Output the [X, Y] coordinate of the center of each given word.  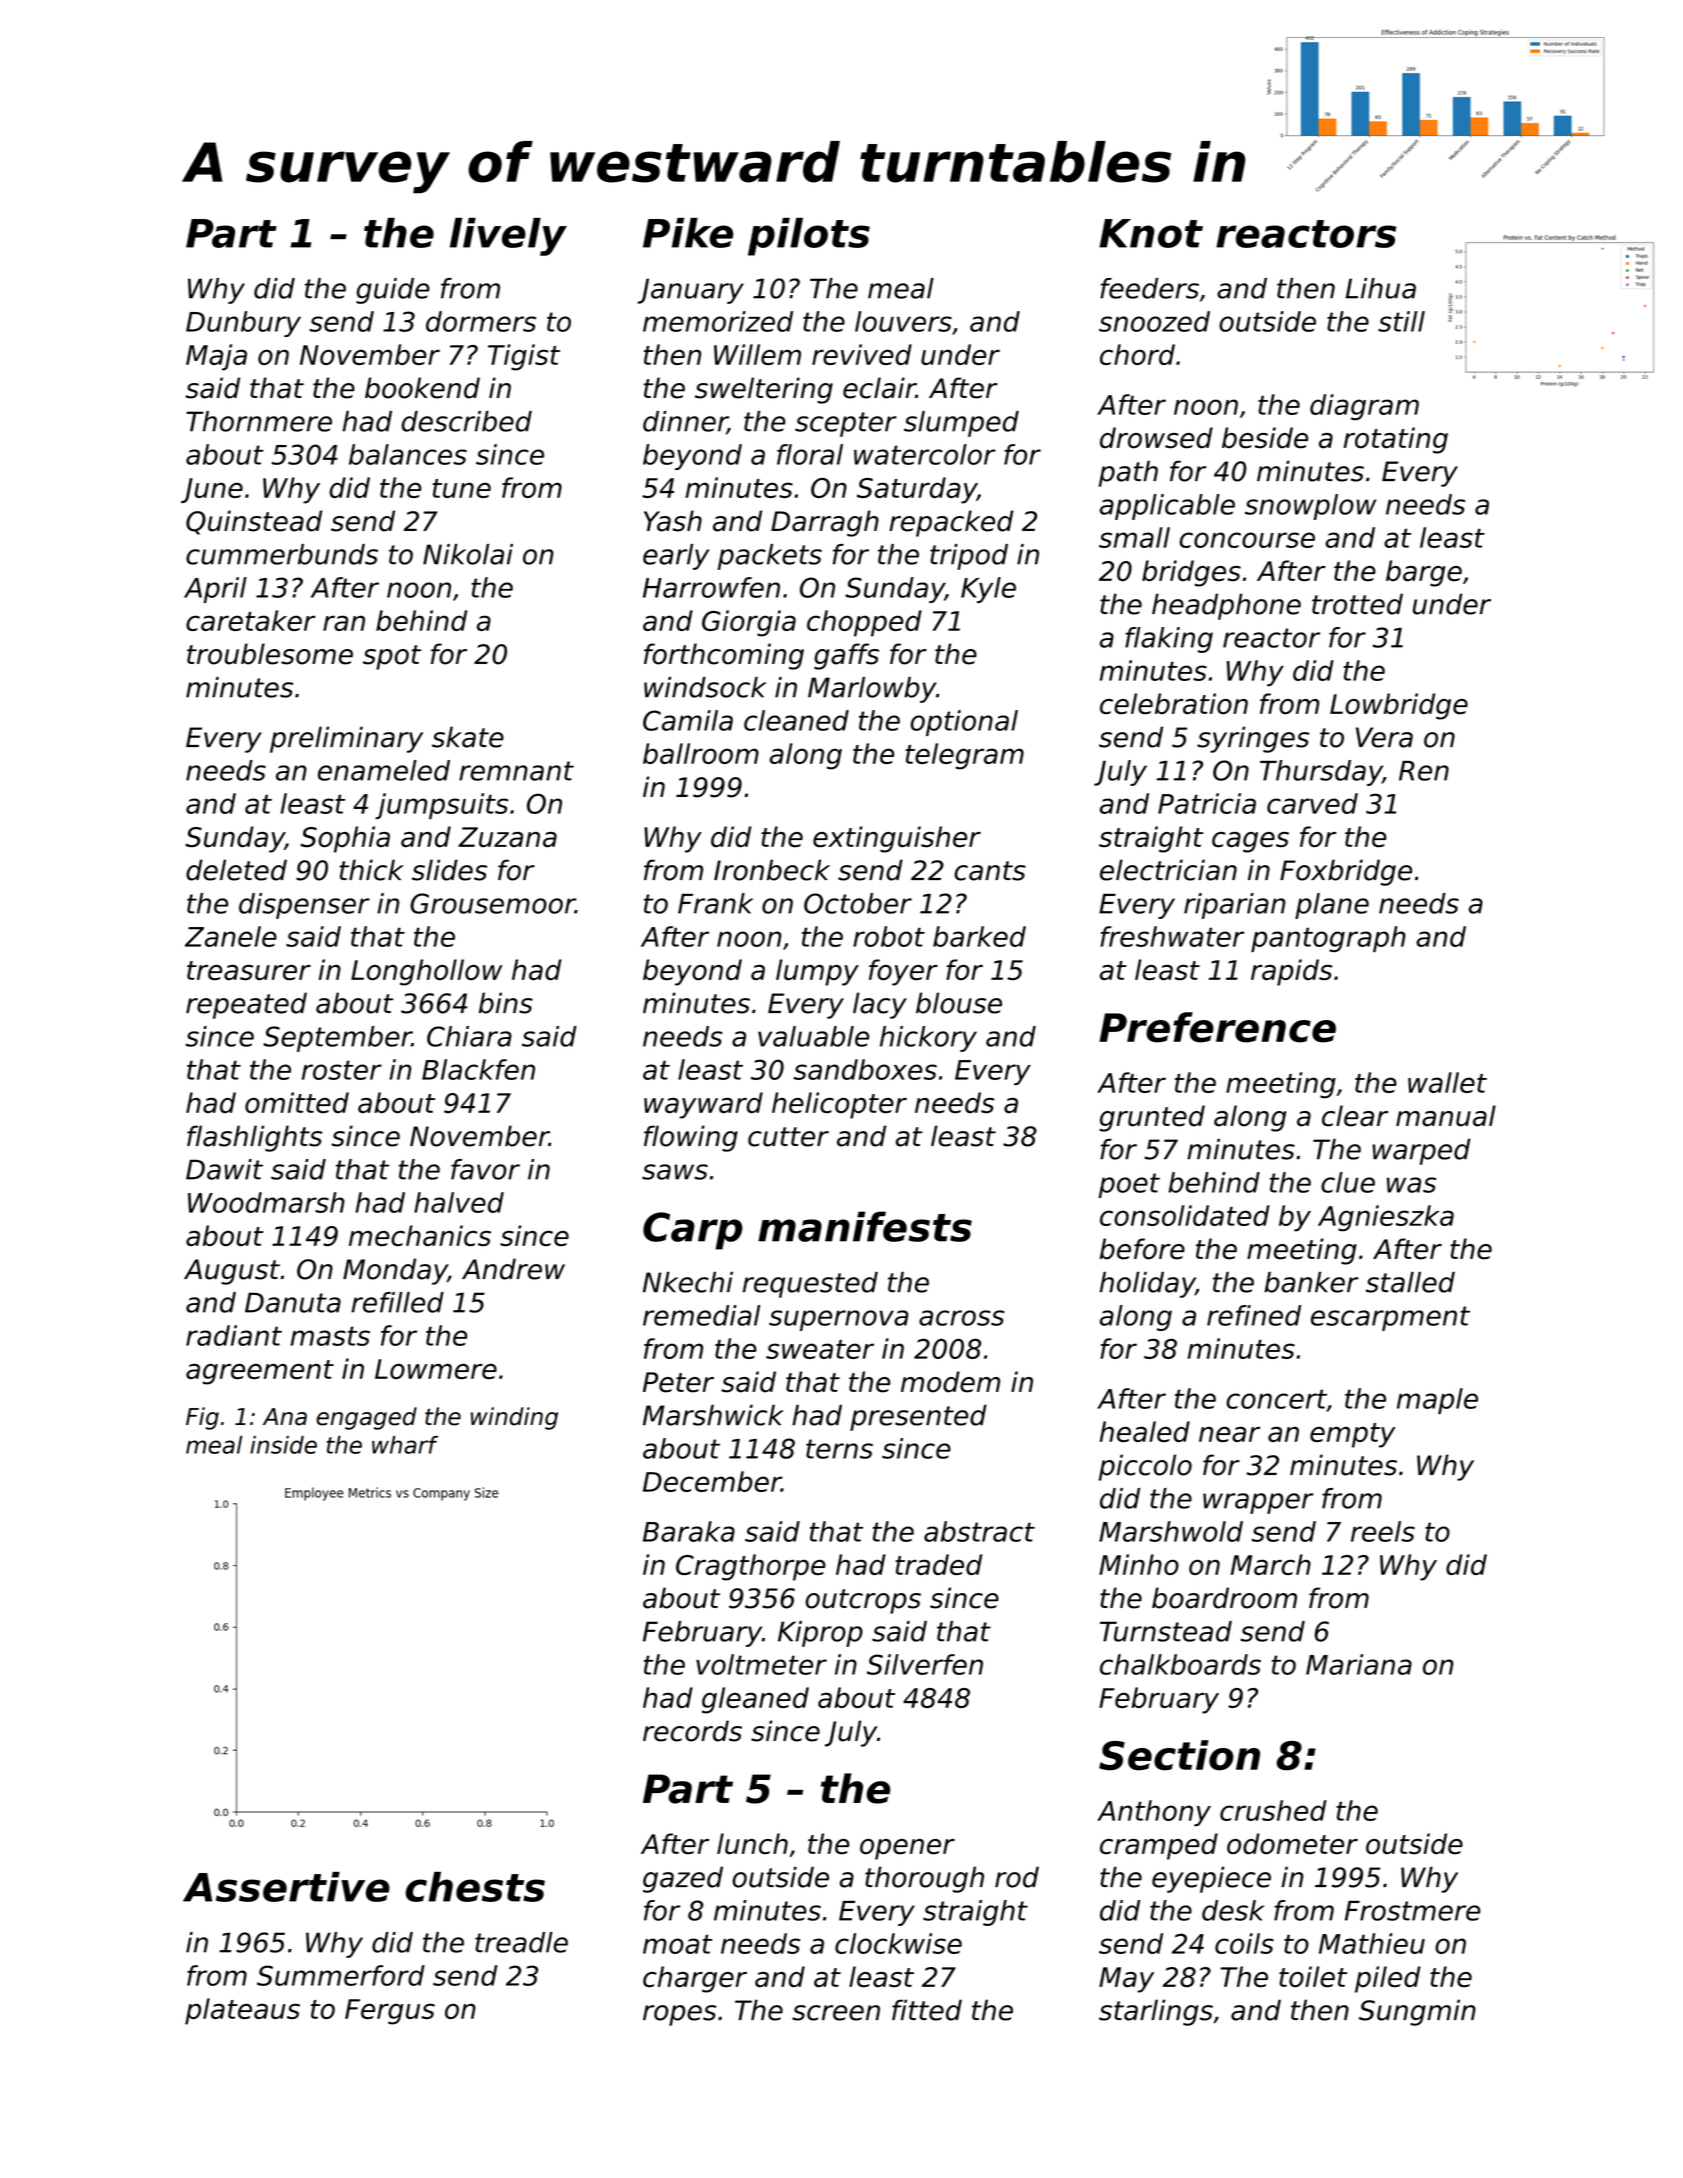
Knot [1151, 233]
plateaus [242, 2011]
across [961, 1318]
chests [475, 1887]
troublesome [270, 654]
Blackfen [478, 1069]
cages [1250, 842]
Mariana [1359, 1664]
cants [990, 871]
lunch [752, 1844]
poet [1129, 1185]
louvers [903, 321]
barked [979, 936]
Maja [216, 357]
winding [514, 1418]
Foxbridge [1346, 872]
